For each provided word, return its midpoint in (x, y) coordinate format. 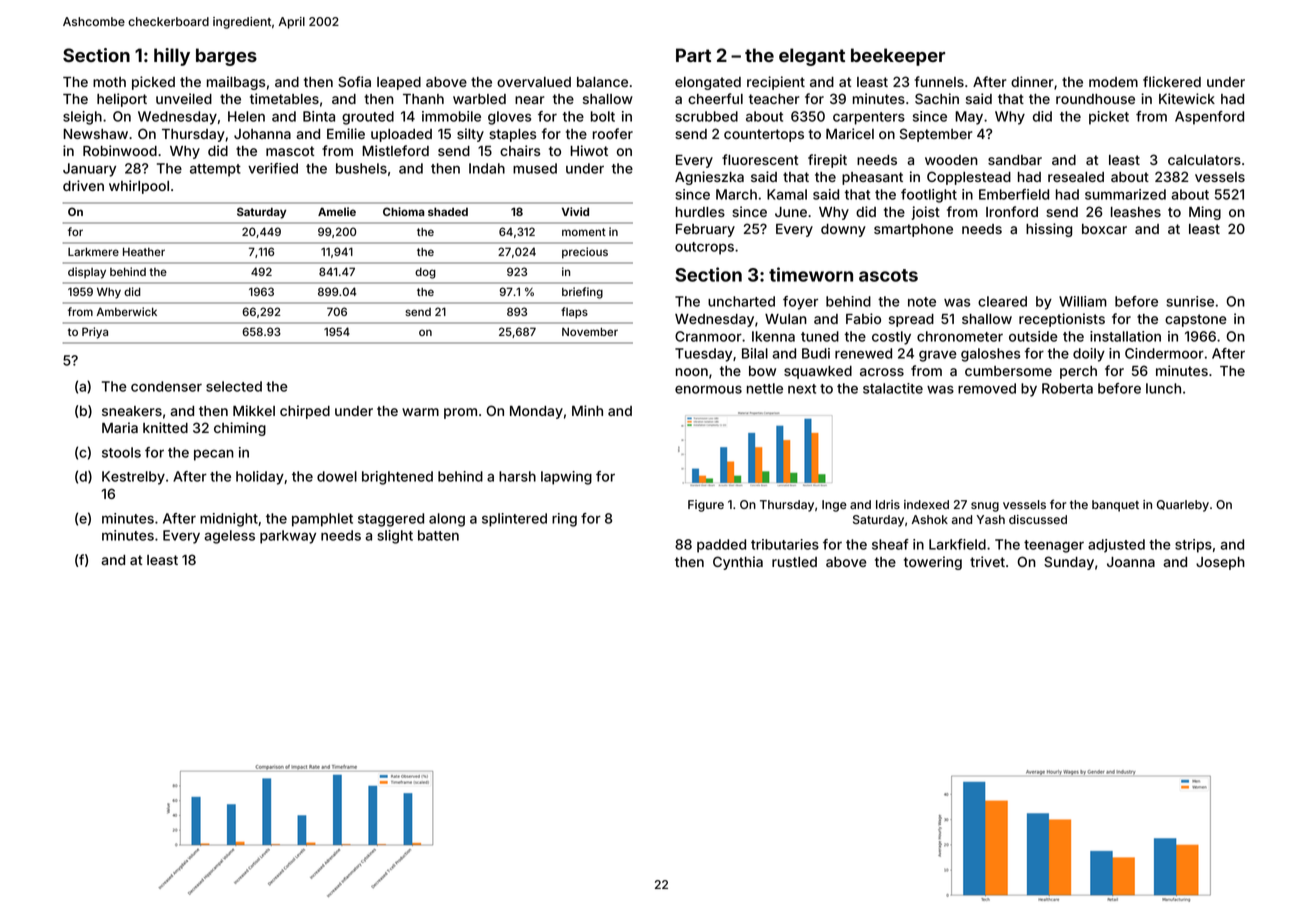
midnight (229, 520)
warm (420, 412)
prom (460, 413)
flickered (1172, 81)
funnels (939, 81)
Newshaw (95, 134)
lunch (1163, 388)
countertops (764, 135)
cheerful (715, 98)
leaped (399, 83)
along (447, 520)
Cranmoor (708, 336)
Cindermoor (1164, 353)
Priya (95, 333)
